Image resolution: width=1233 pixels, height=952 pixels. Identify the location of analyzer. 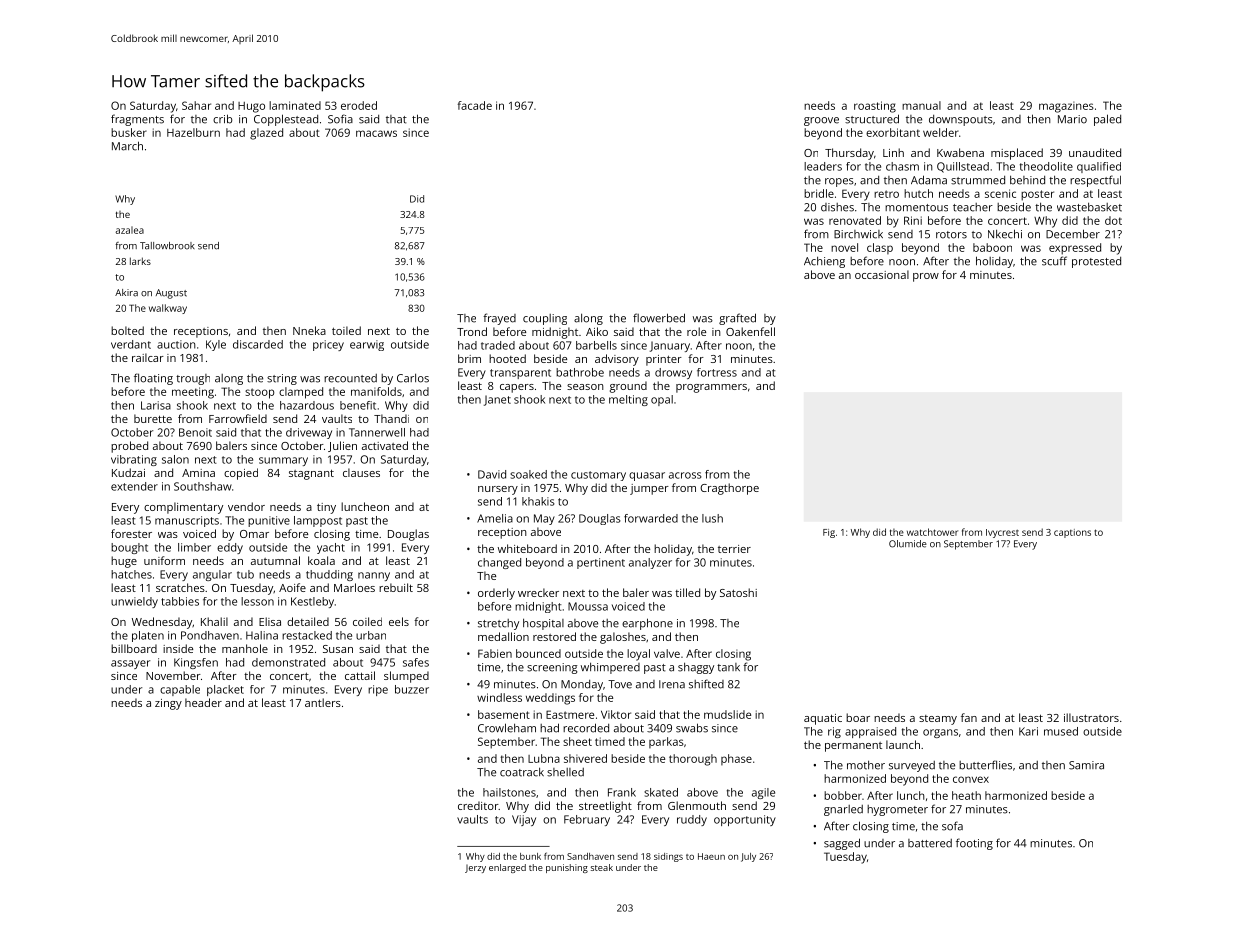
(650, 563).
